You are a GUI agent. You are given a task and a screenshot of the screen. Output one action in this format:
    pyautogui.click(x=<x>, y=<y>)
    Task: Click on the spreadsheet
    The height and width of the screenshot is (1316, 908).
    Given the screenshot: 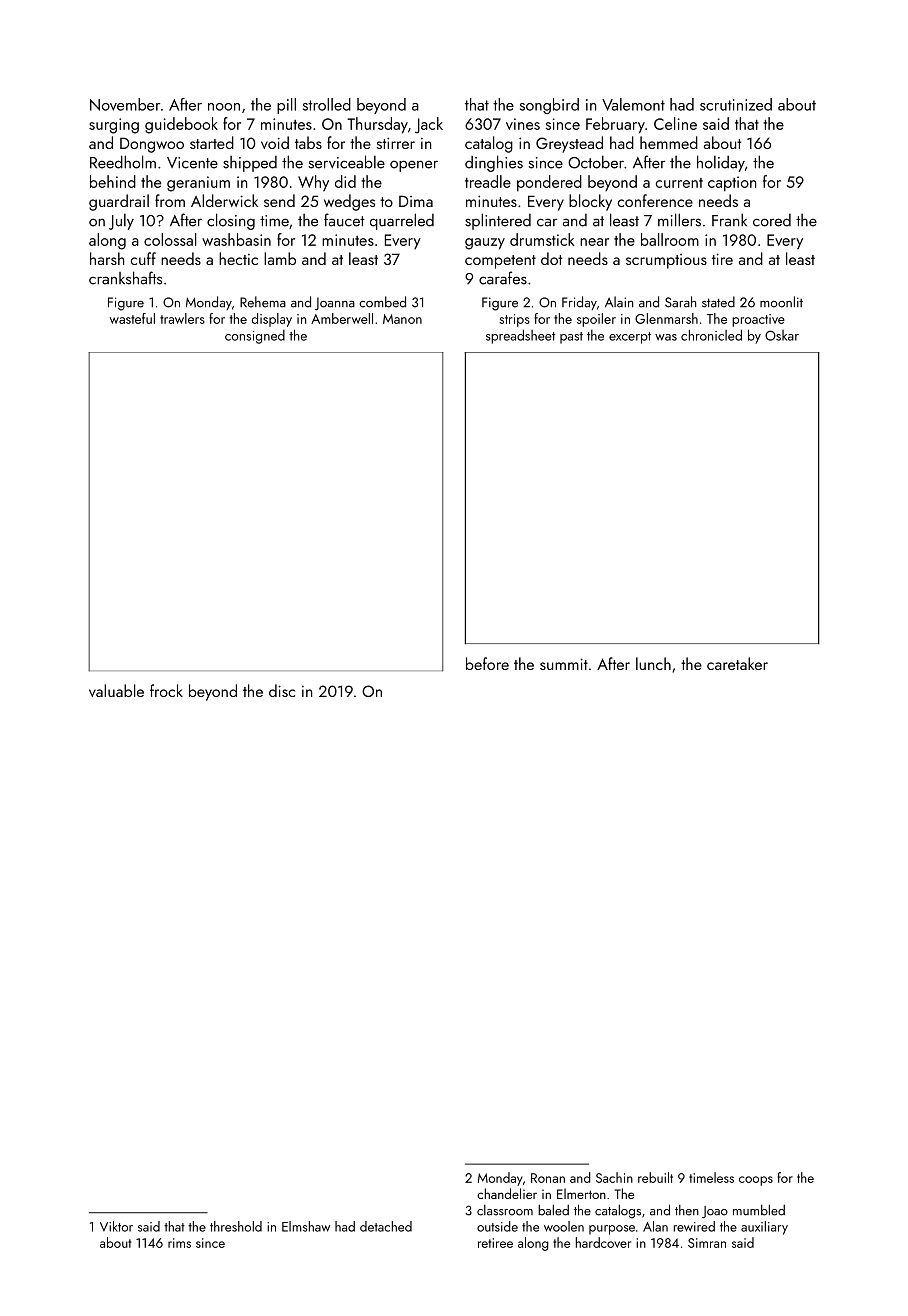 What is the action you would take?
    pyautogui.click(x=520, y=336)
